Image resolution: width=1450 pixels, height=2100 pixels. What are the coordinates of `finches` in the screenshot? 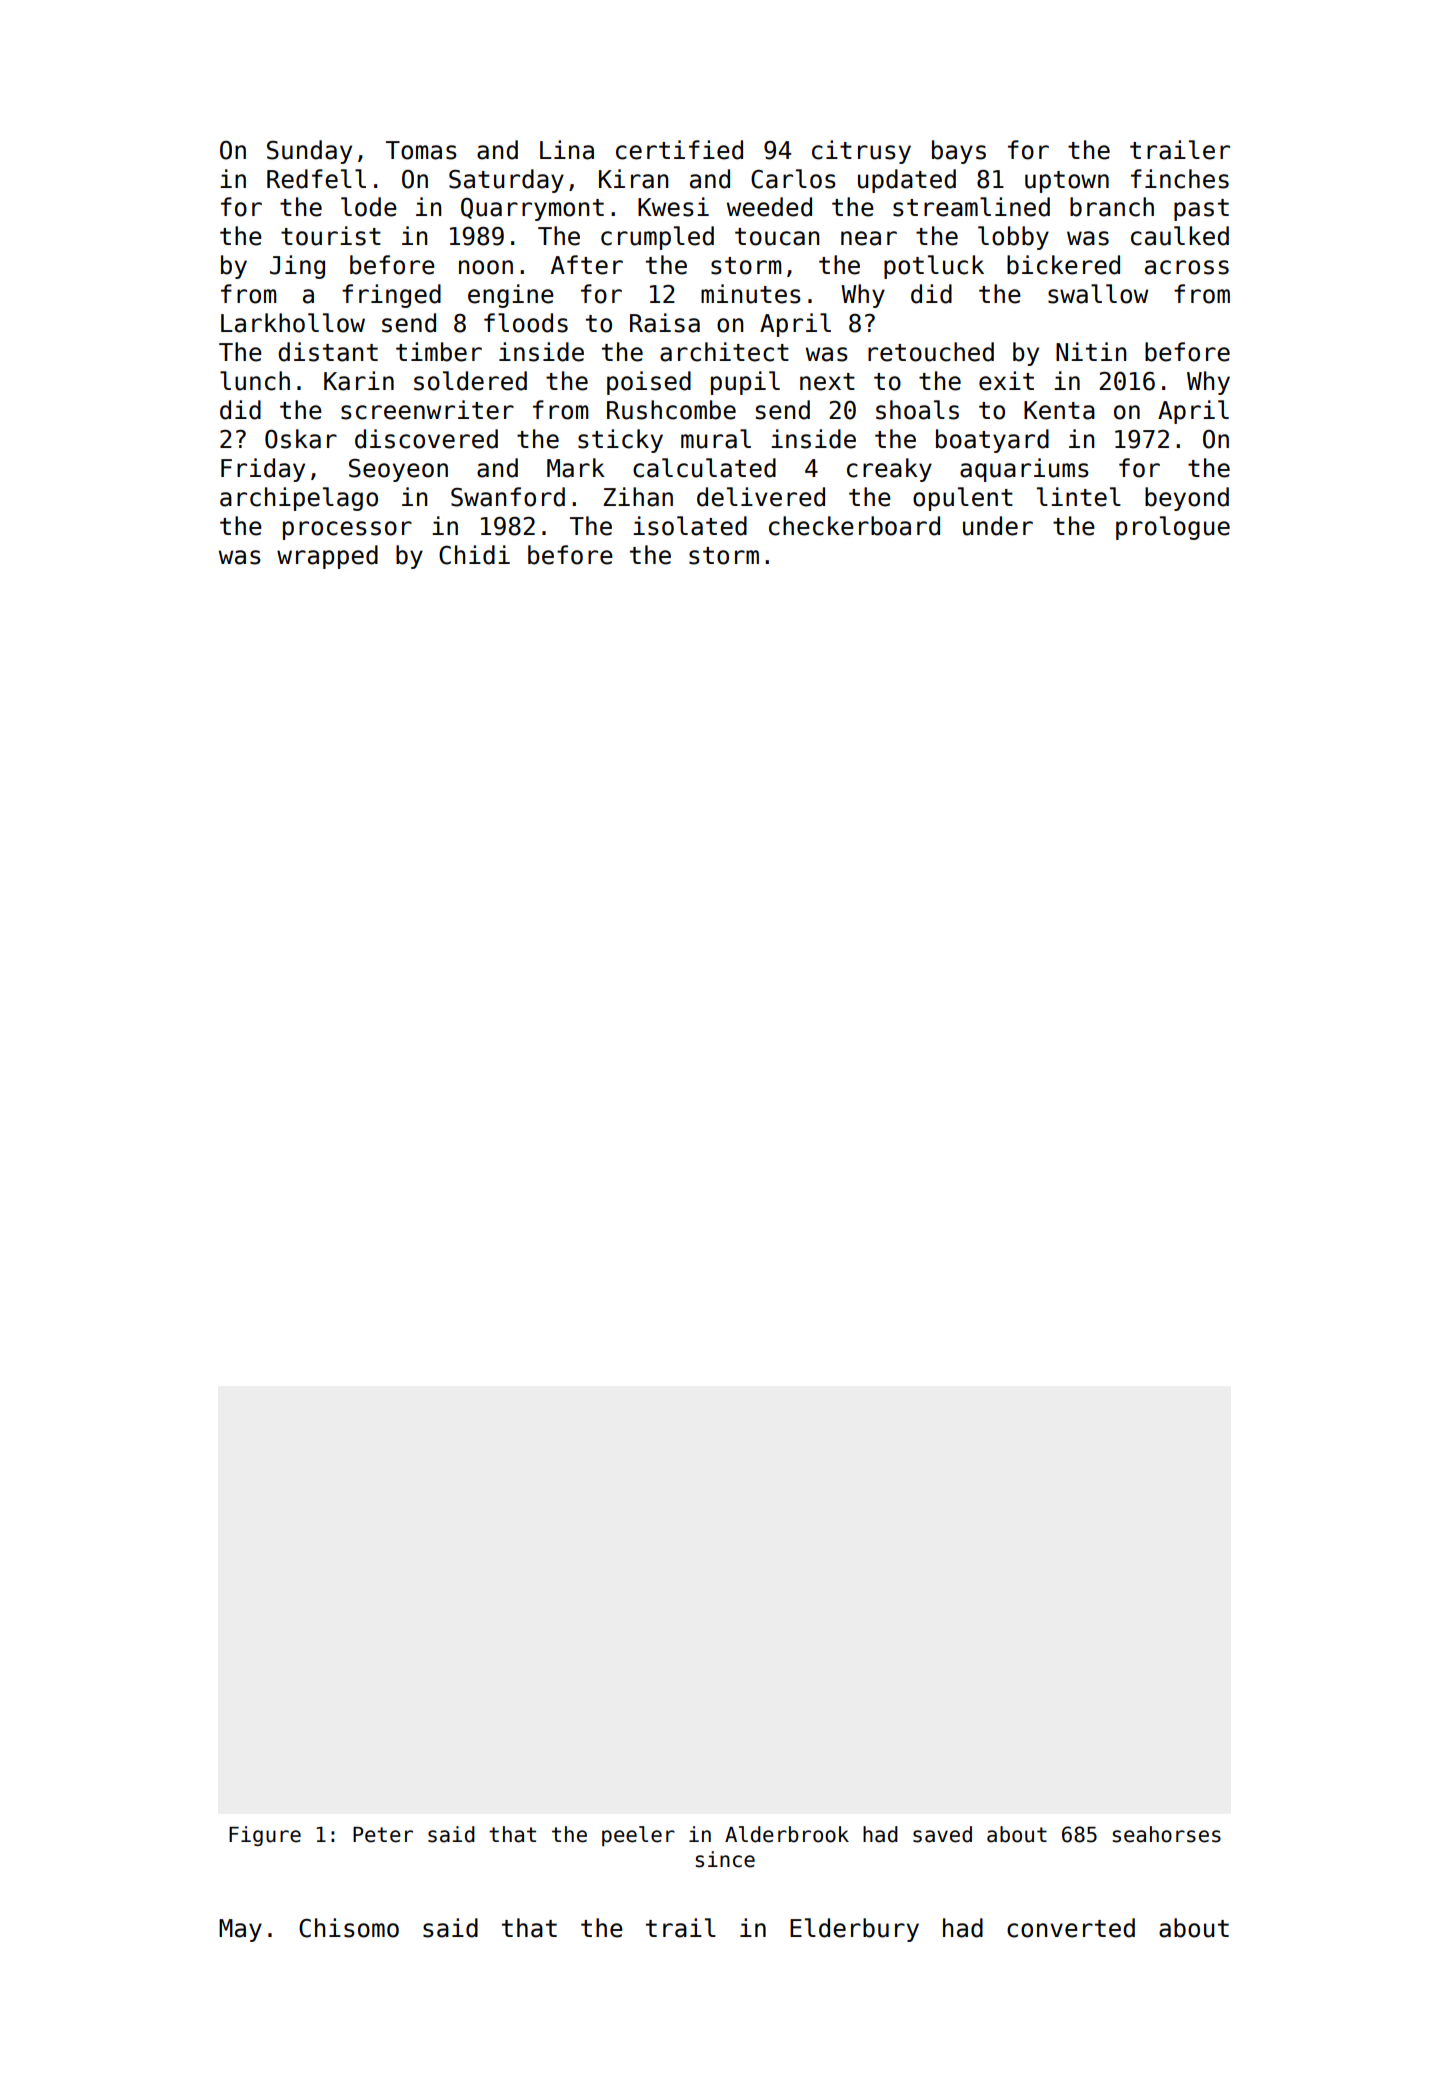 It's located at (1180, 179).
